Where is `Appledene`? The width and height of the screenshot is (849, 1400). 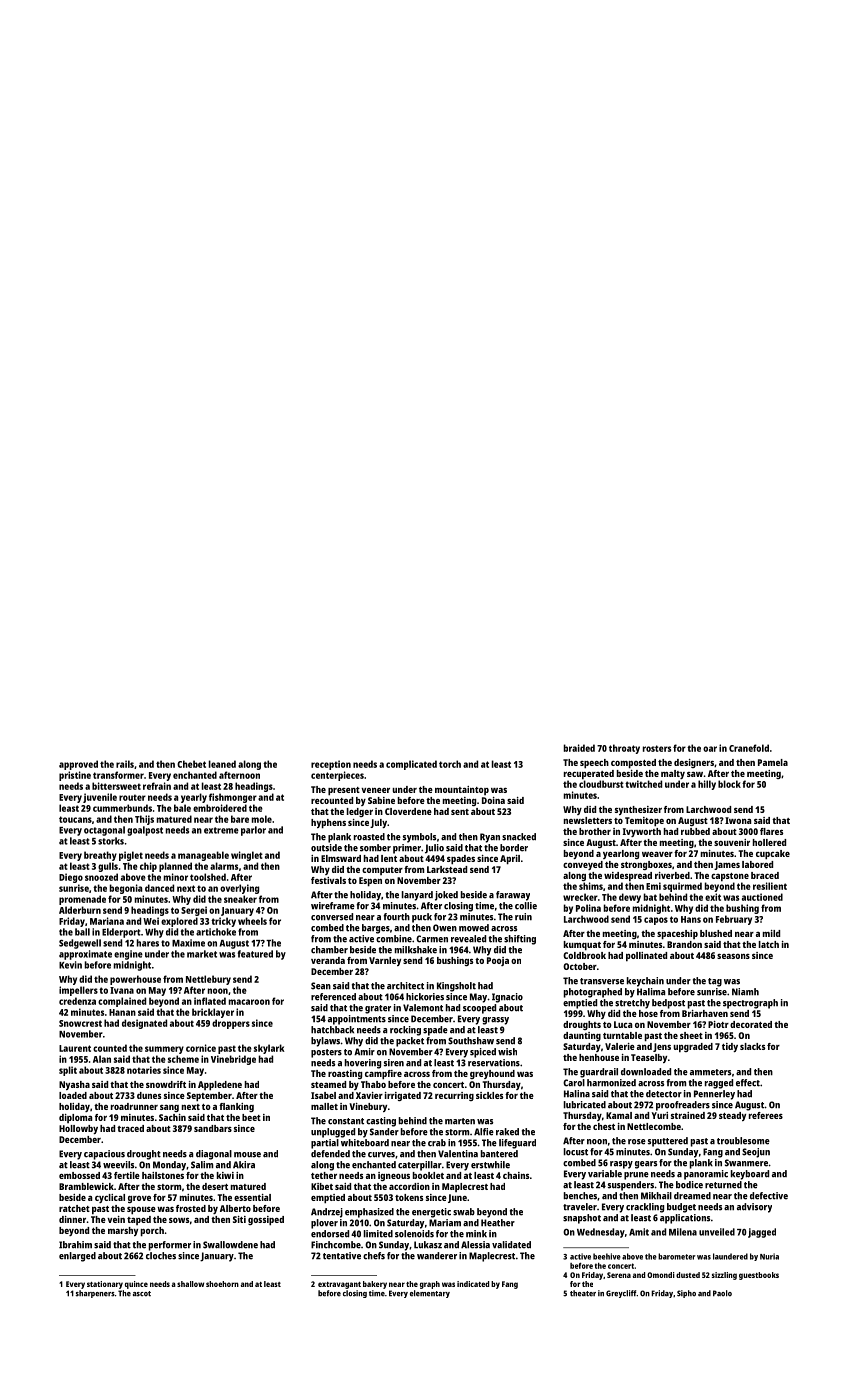
Appledene is located at coordinates (220, 1086).
